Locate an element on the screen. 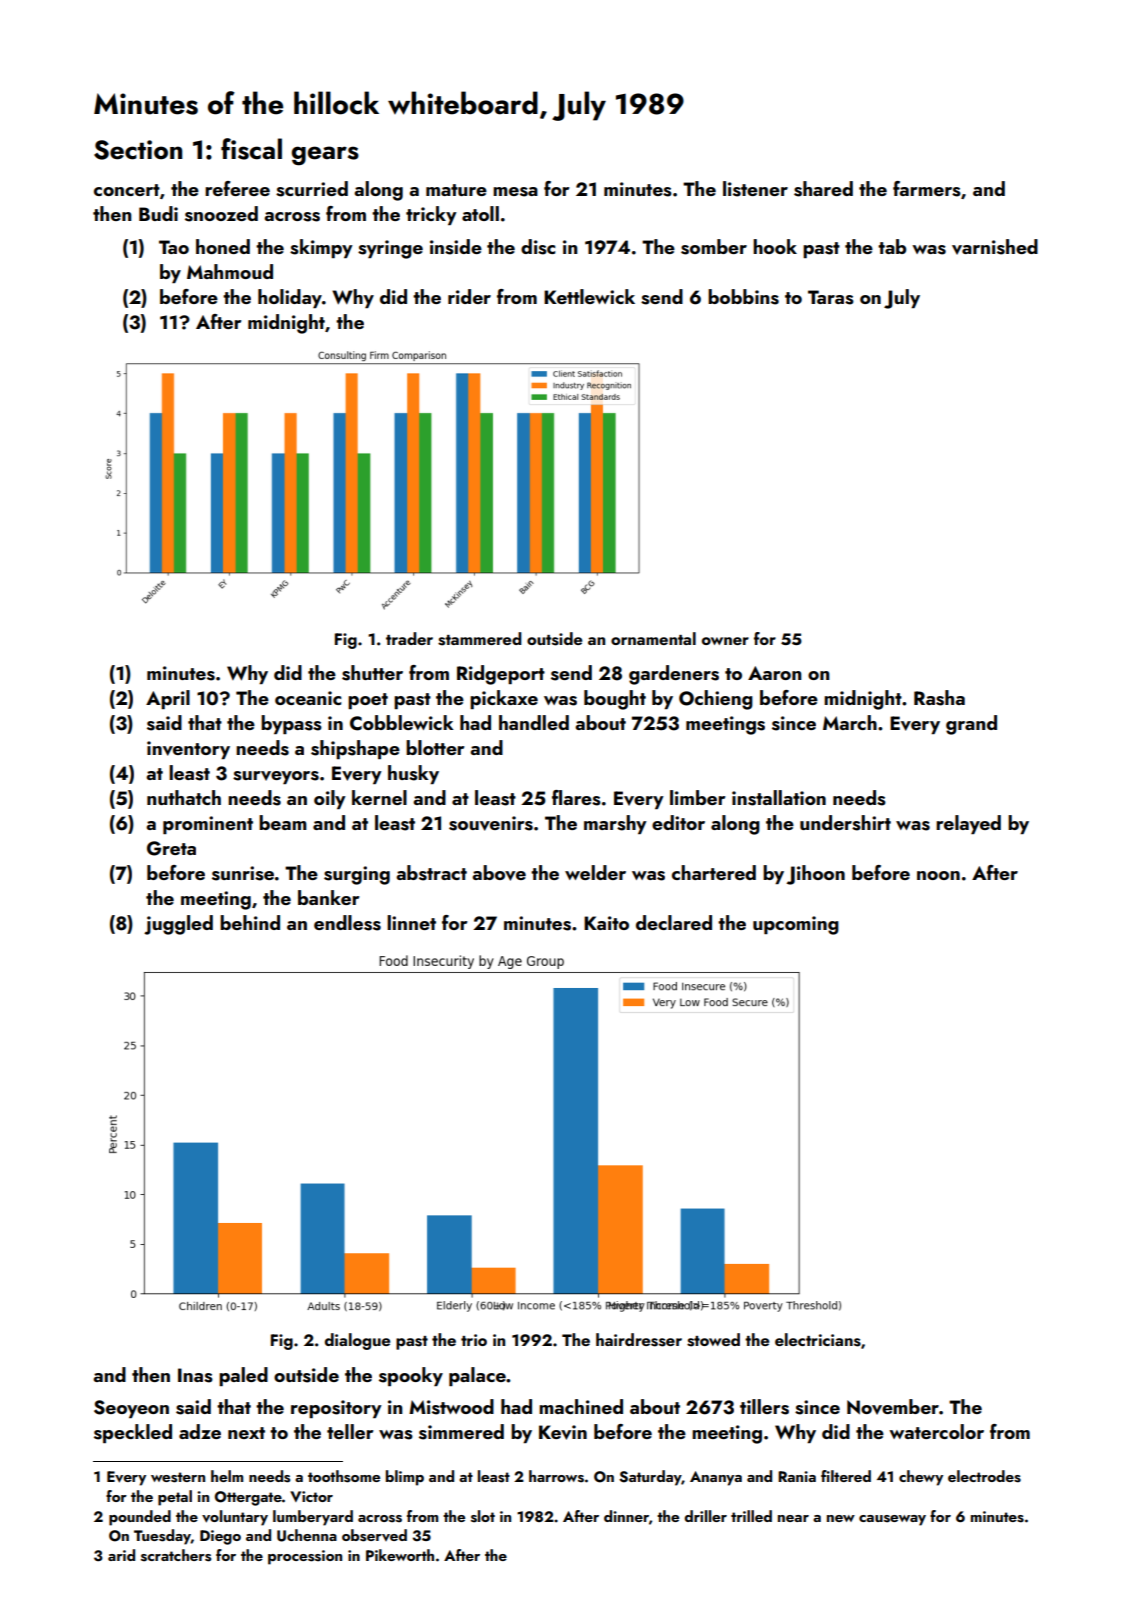 This screenshot has width=1136, height=1607. Taras is located at coordinates (831, 297).
